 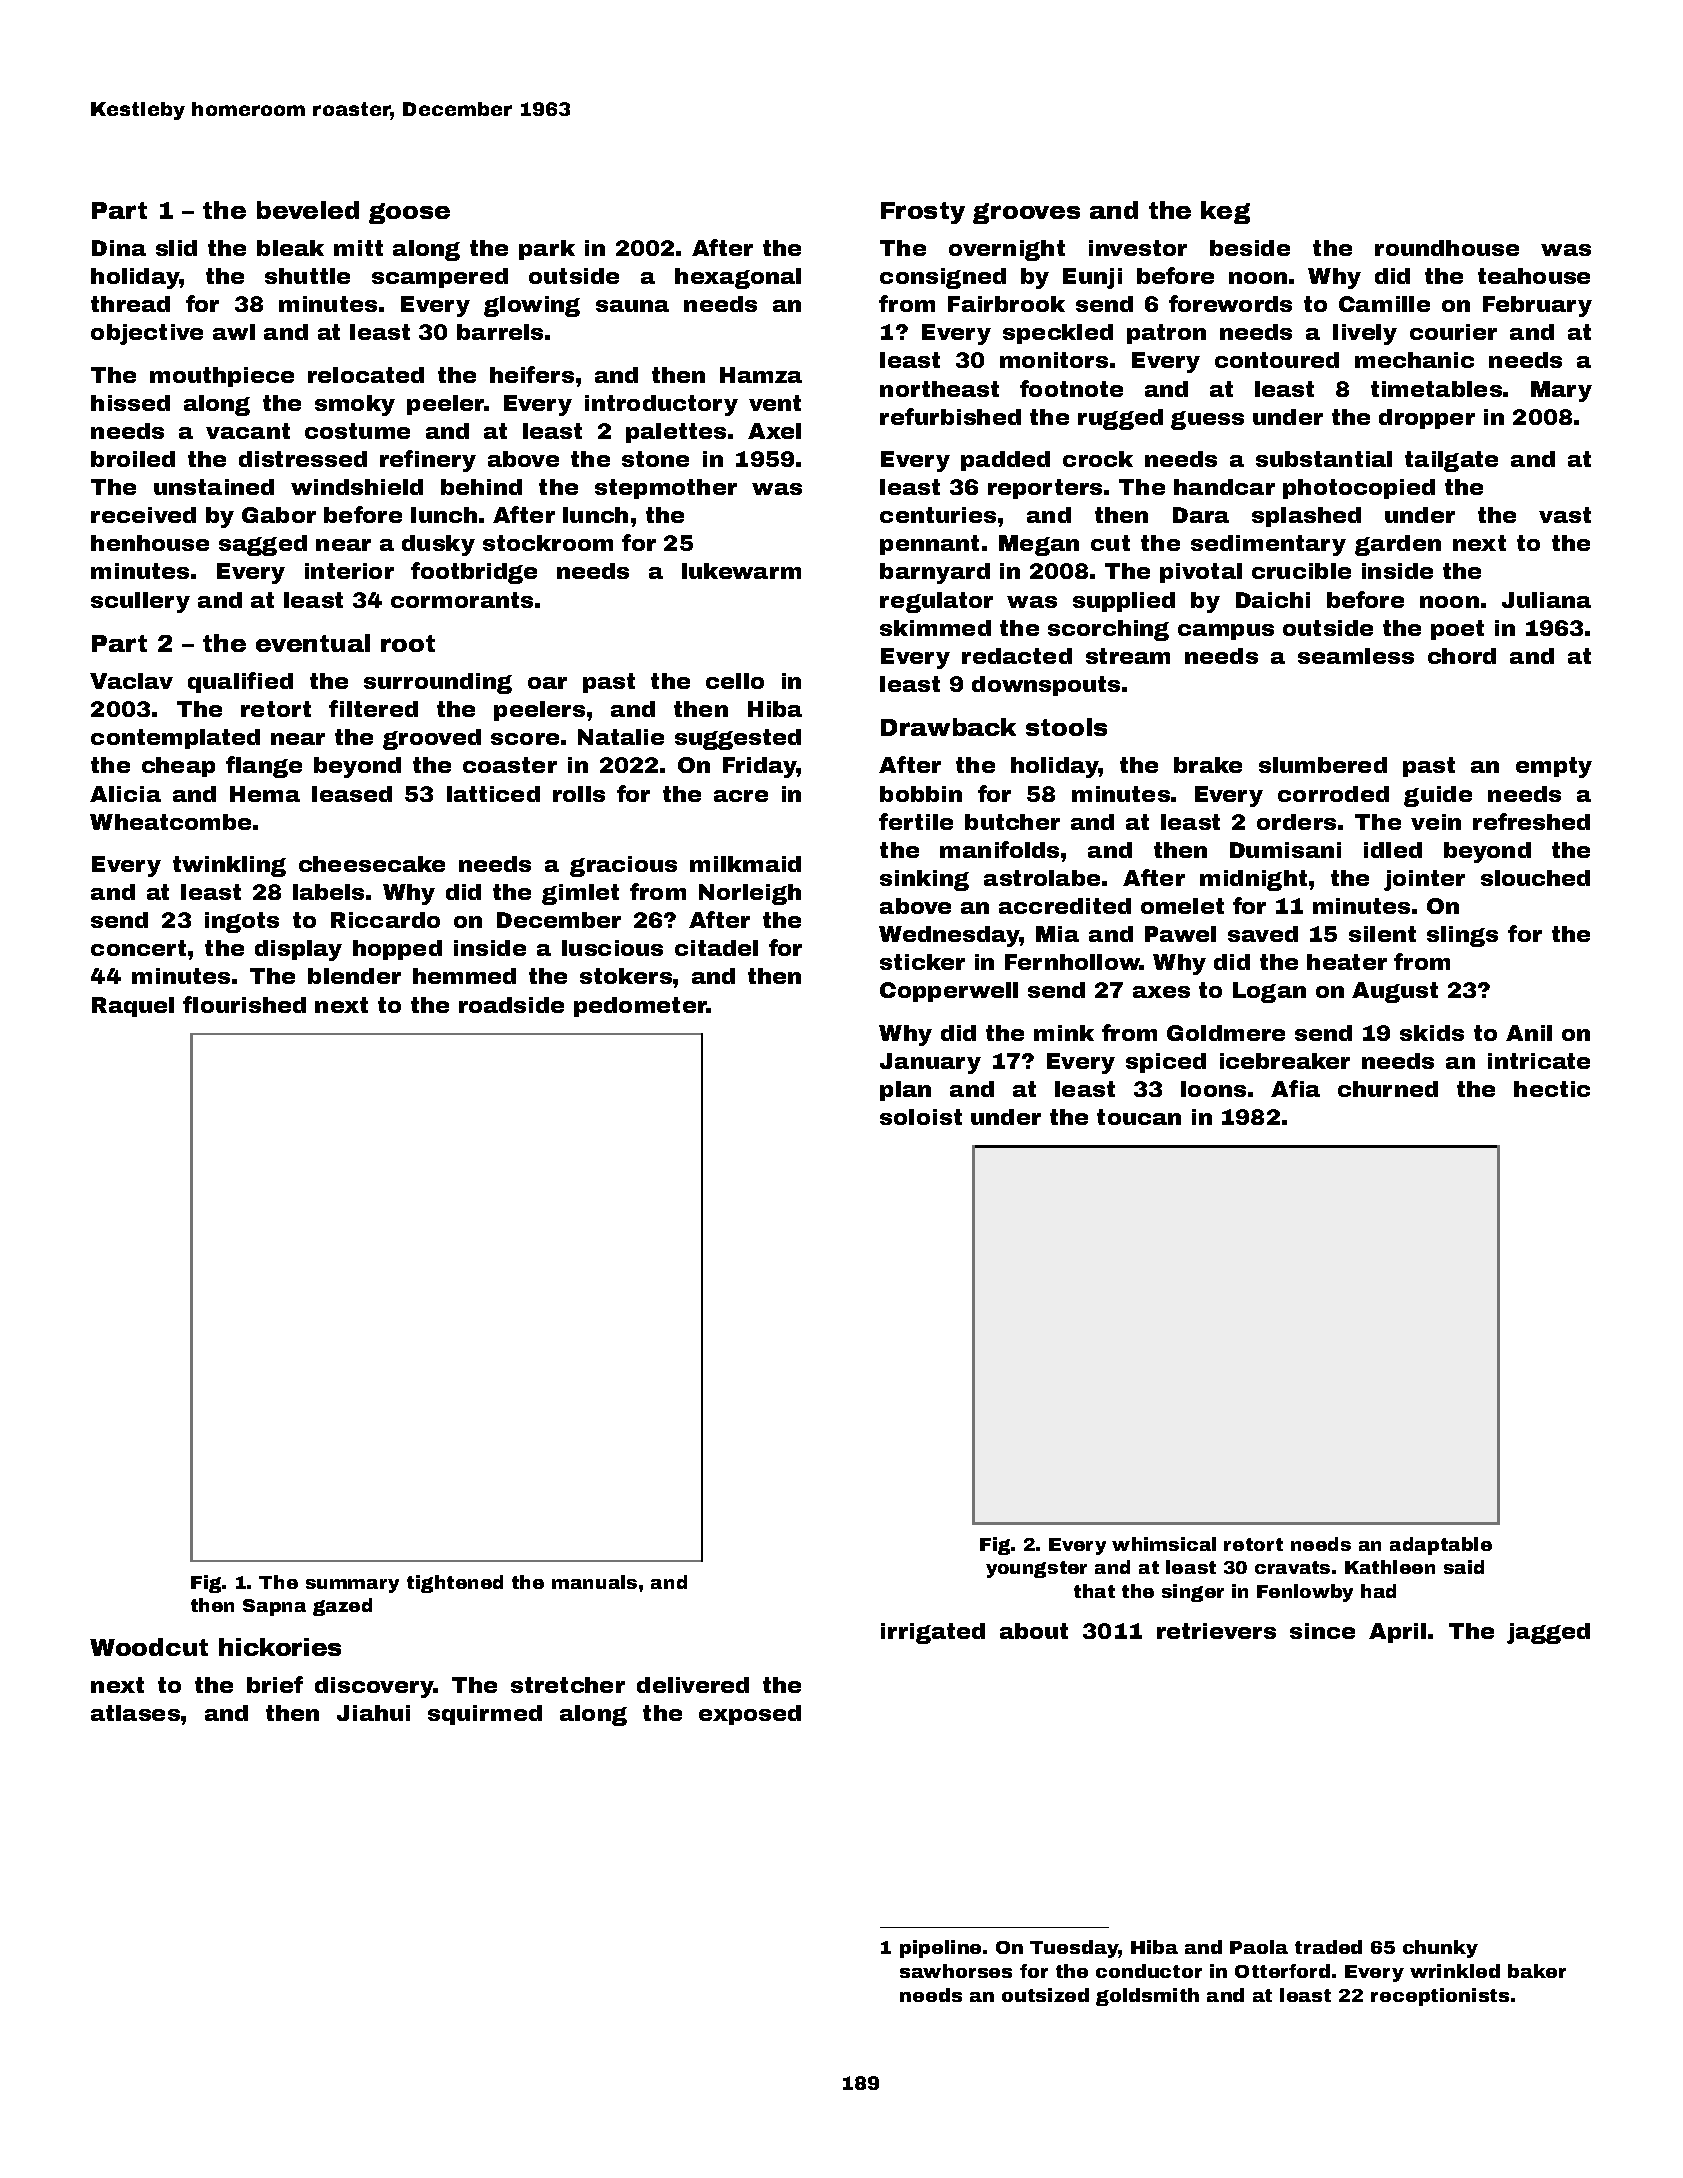 I want to click on Woodcut, so click(x=149, y=1647).
